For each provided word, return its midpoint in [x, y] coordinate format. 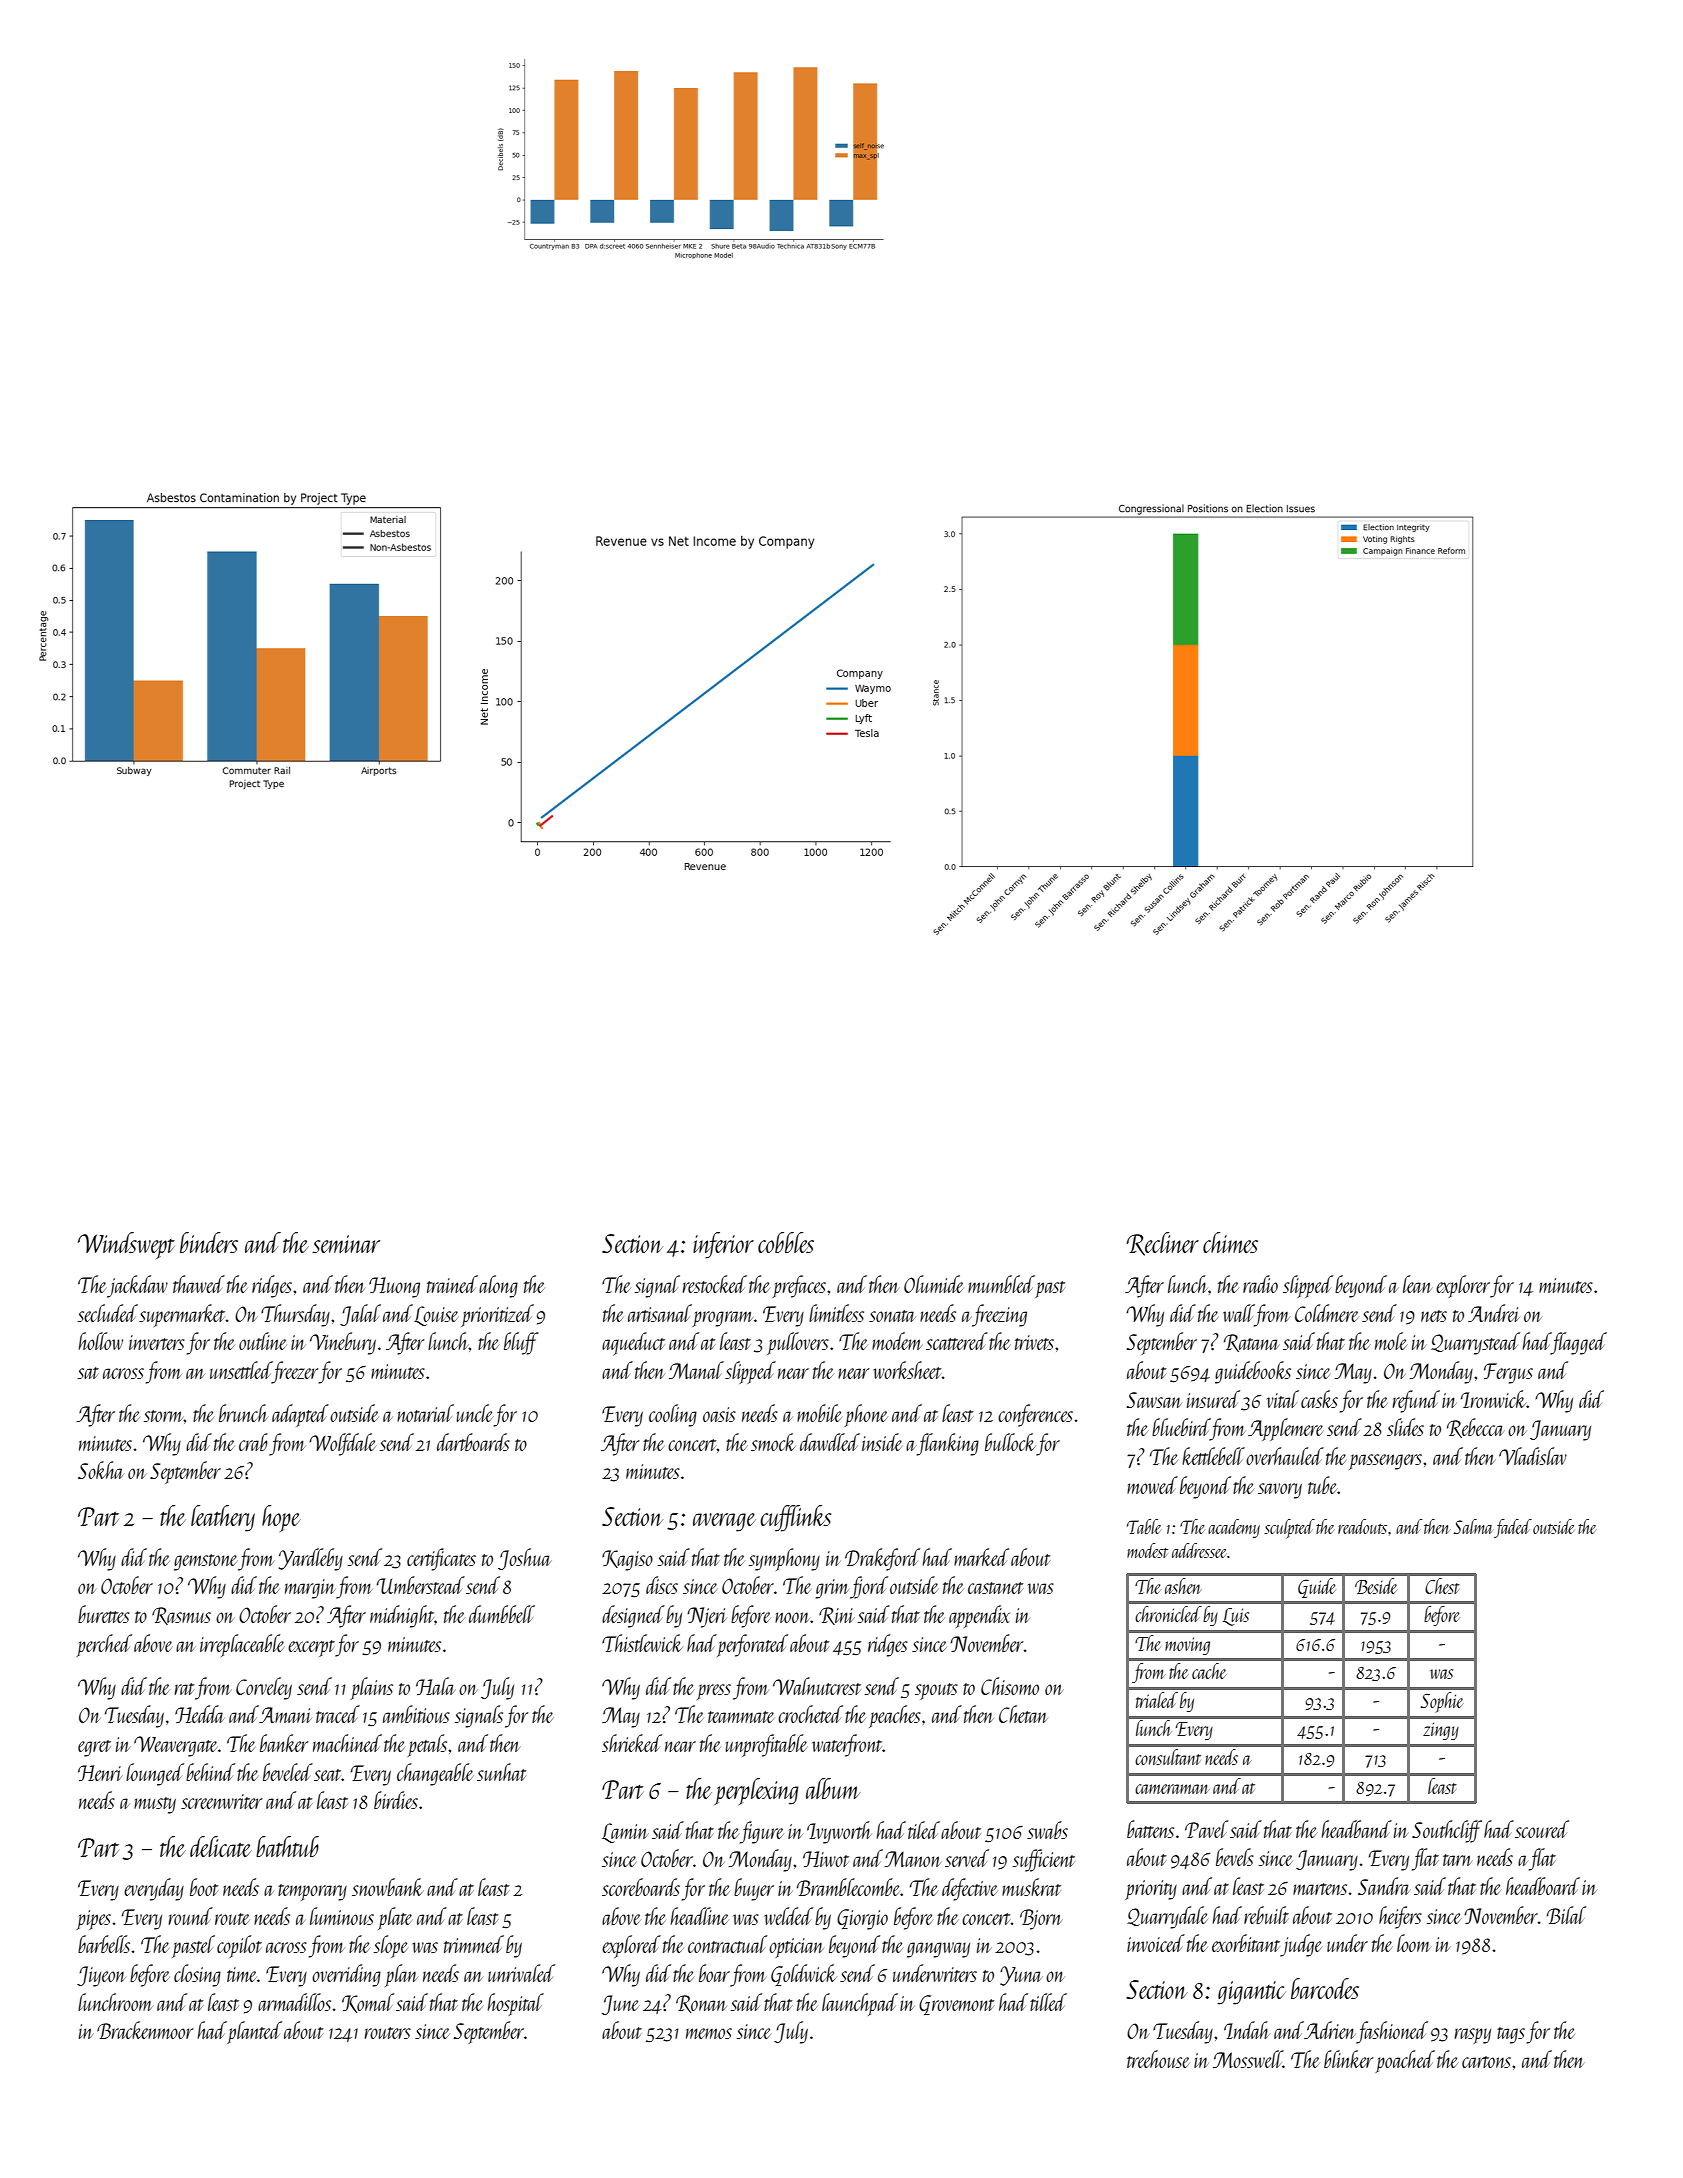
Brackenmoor [145, 2030]
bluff [521, 1343]
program [722, 1319]
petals [427, 1745]
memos [709, 2033]
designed [633, 1616]
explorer [1463, 1286]
